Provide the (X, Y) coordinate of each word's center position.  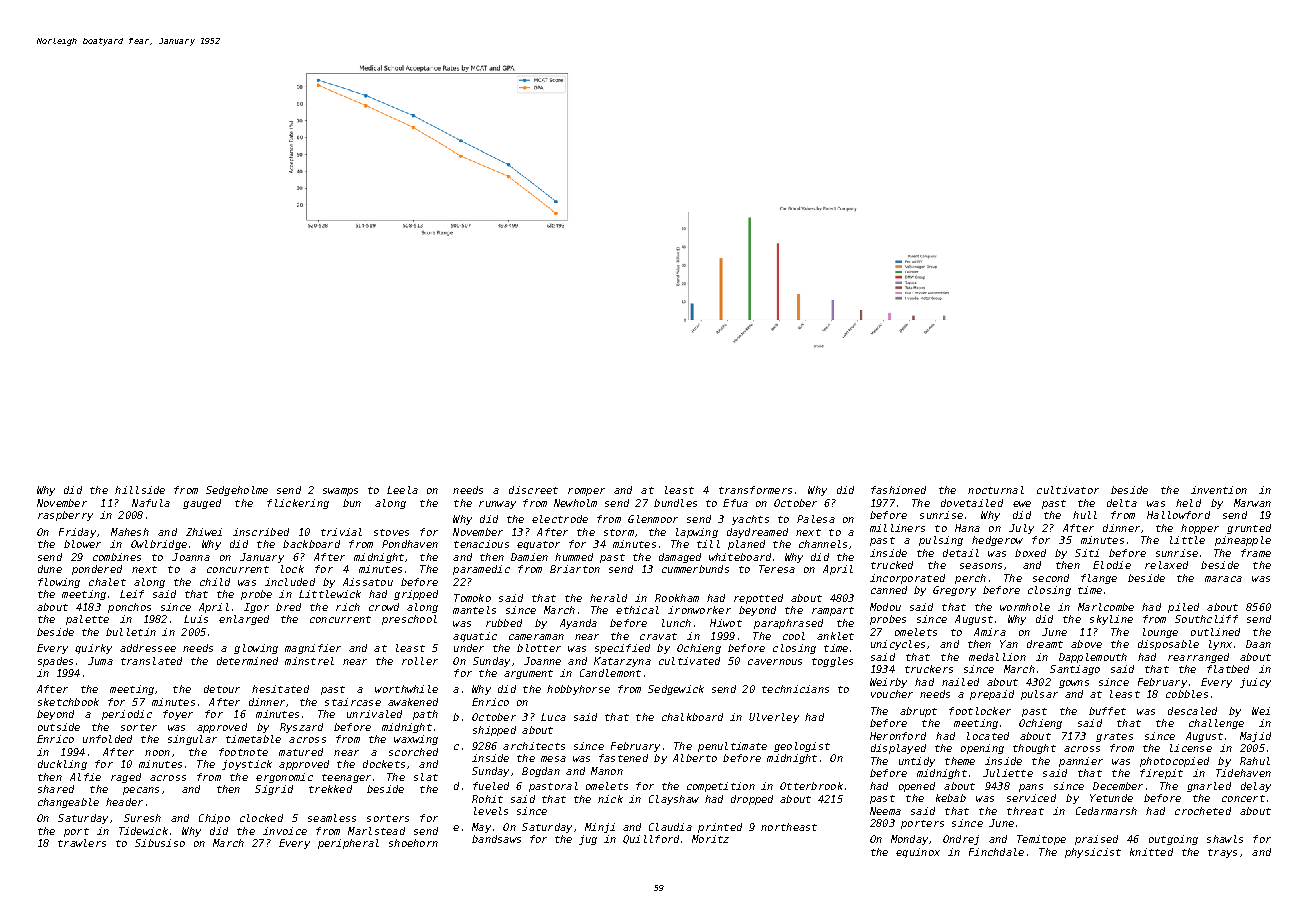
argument (528, 674)
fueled (491, 786)
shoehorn (413, 843)
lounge (1160, 633)
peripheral (348, 844)
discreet (533, 490)
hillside (140, 490)
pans (1031, 788)
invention (1219, 490)
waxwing (416, 740)
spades (55, 662)
